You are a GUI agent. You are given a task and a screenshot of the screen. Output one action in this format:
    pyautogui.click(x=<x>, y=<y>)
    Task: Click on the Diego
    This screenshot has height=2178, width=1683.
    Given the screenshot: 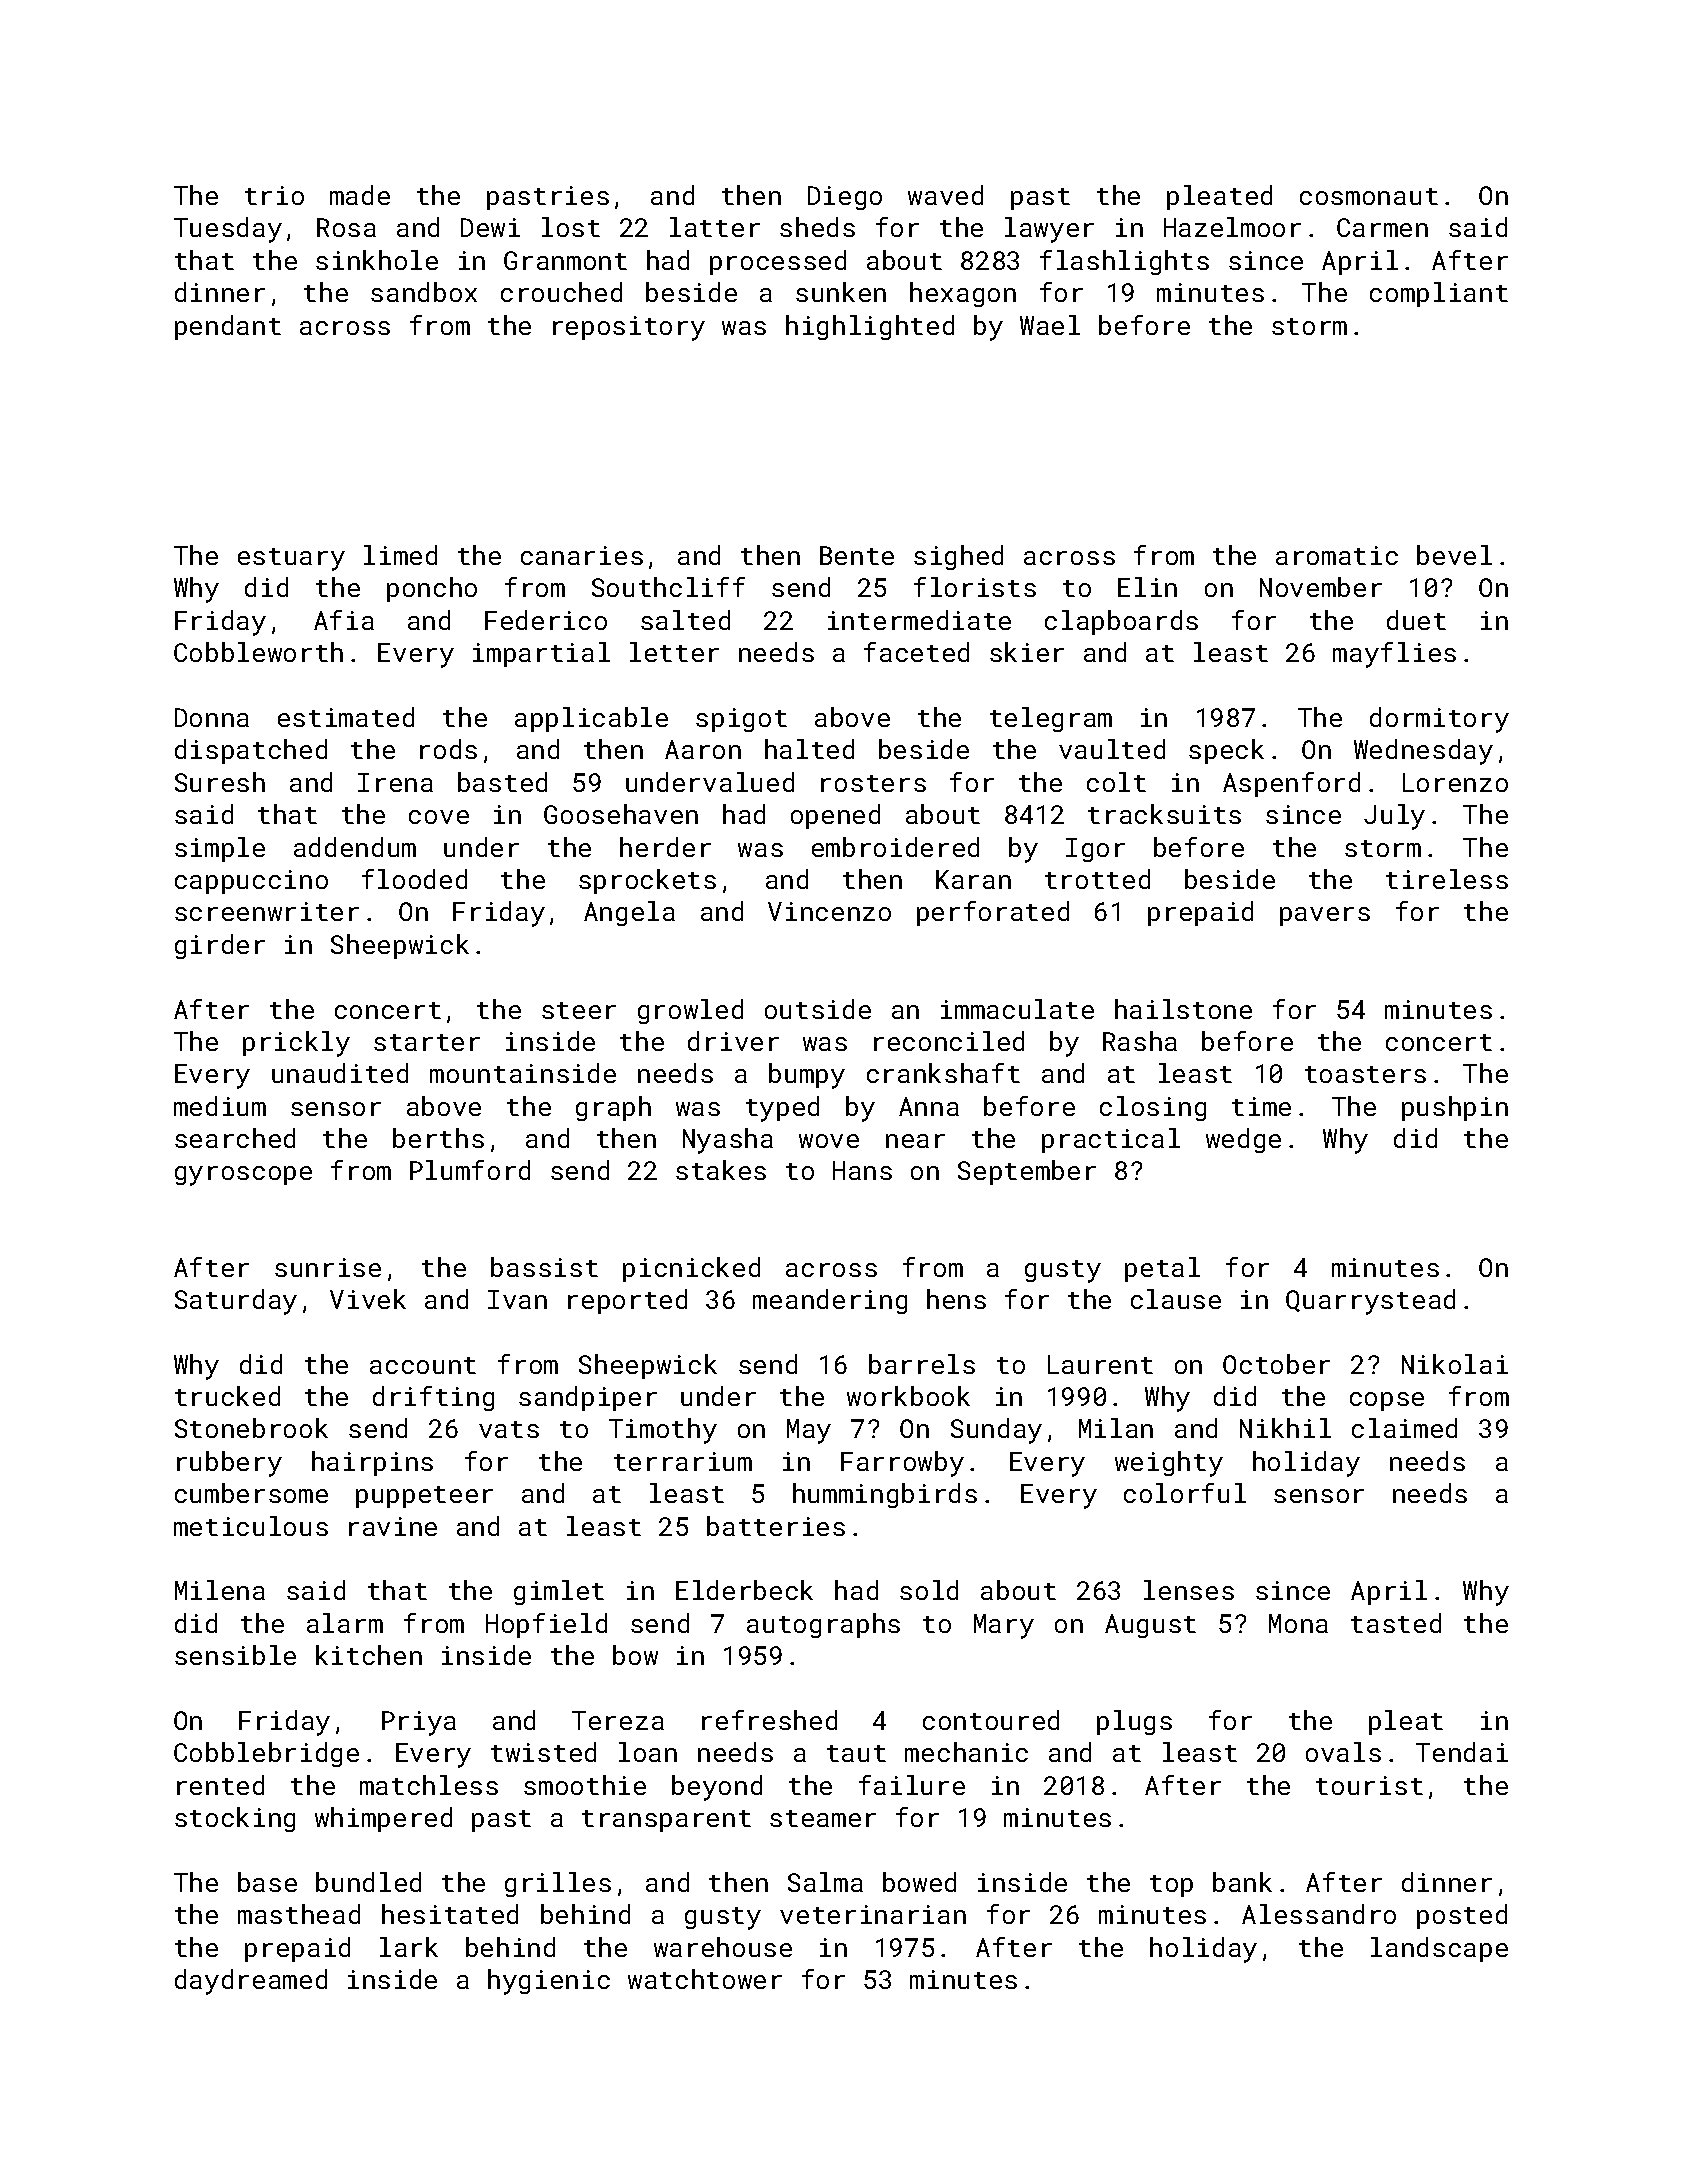 What is the action you would take?
    pyautogui.click(x=845, y=198)
